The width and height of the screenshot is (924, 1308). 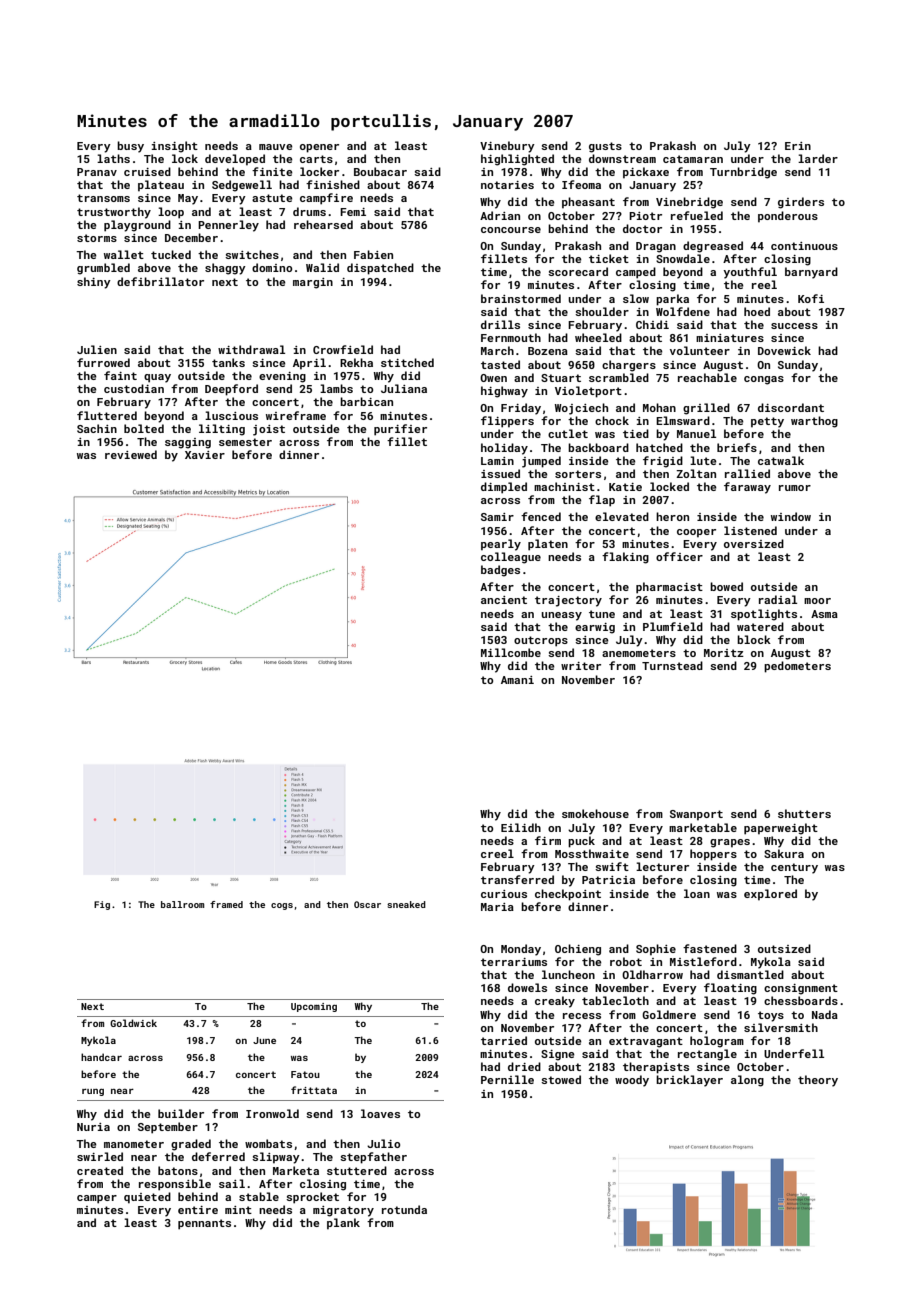 What do you see at coordinates (578, 271) in the screenshot?
I see `scorecard` at bounding box center [578, 271].
